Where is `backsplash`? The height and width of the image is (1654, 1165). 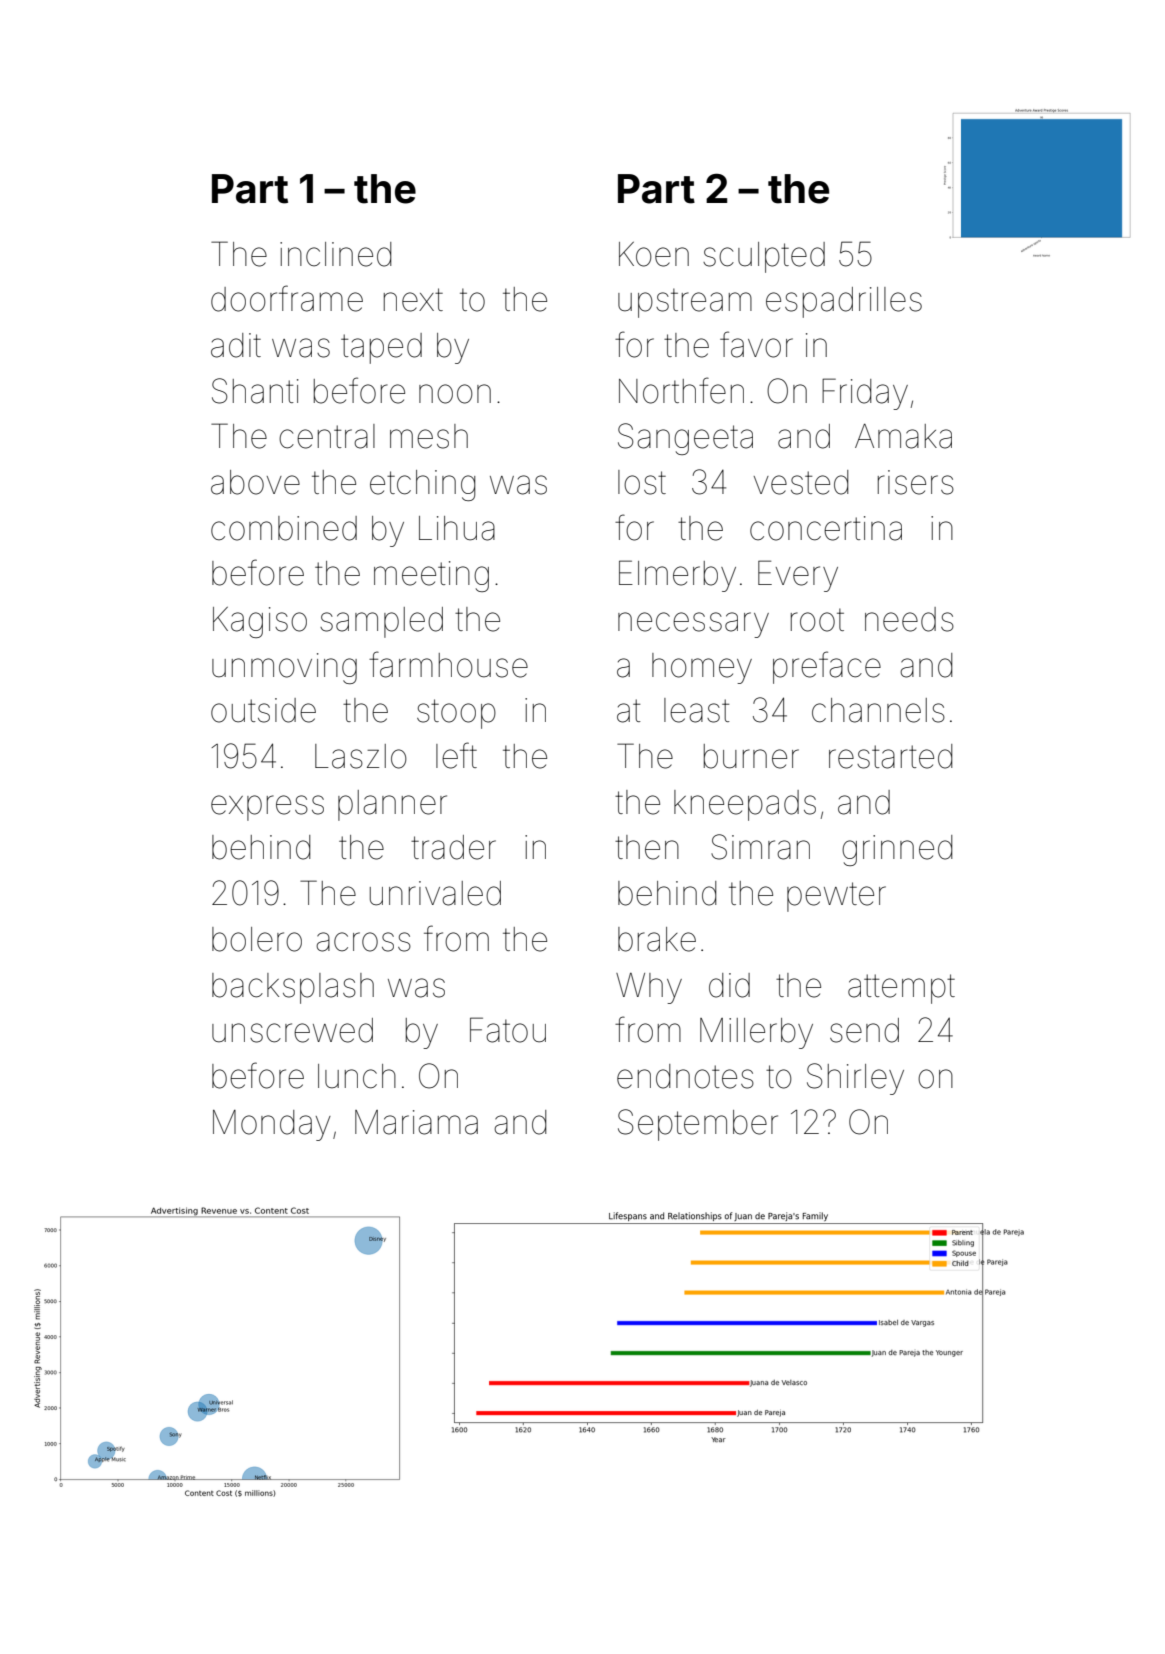 backsplash is located at coordinates (293, 988).
